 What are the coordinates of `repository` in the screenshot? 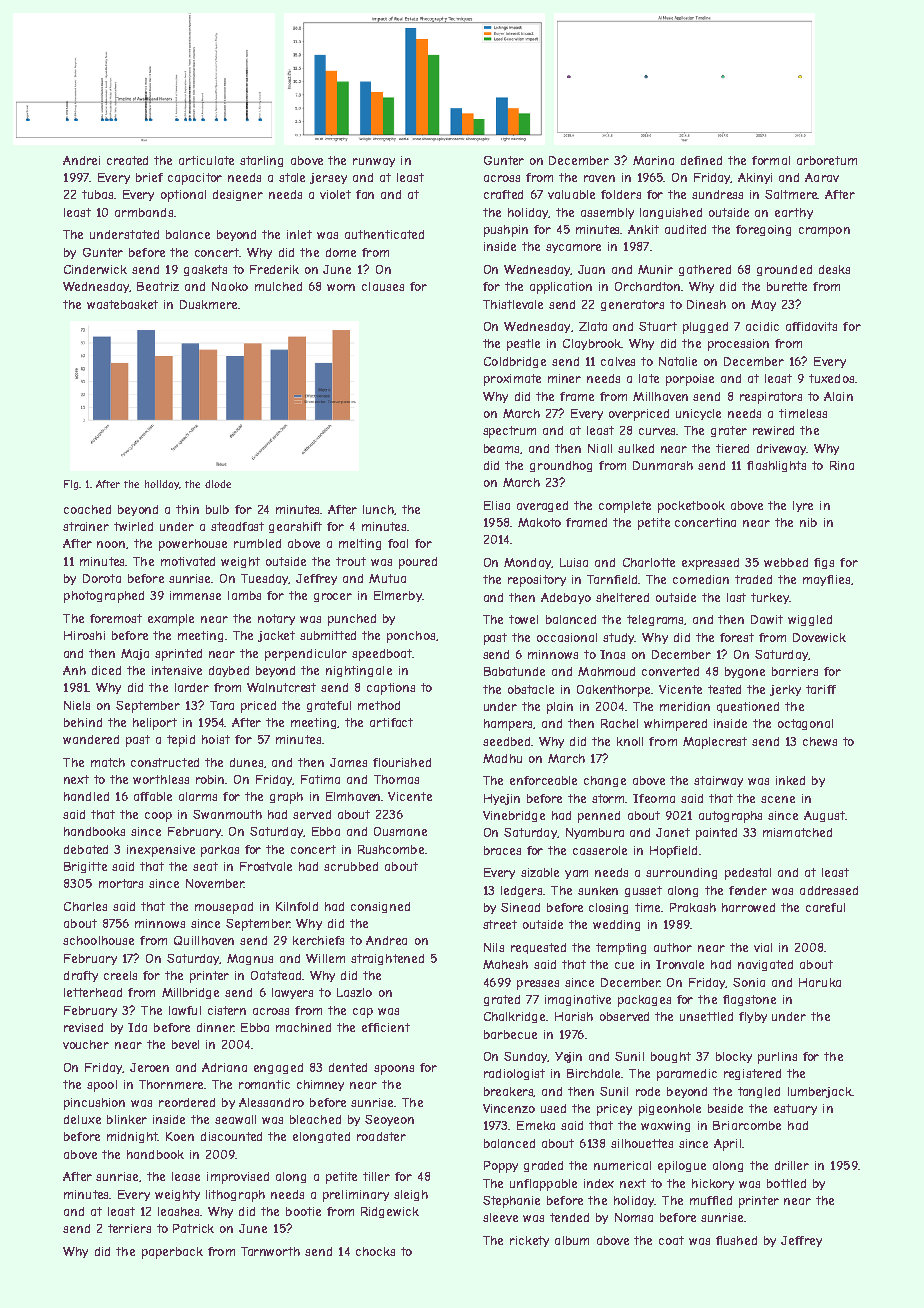 It's located at (537, 581).
